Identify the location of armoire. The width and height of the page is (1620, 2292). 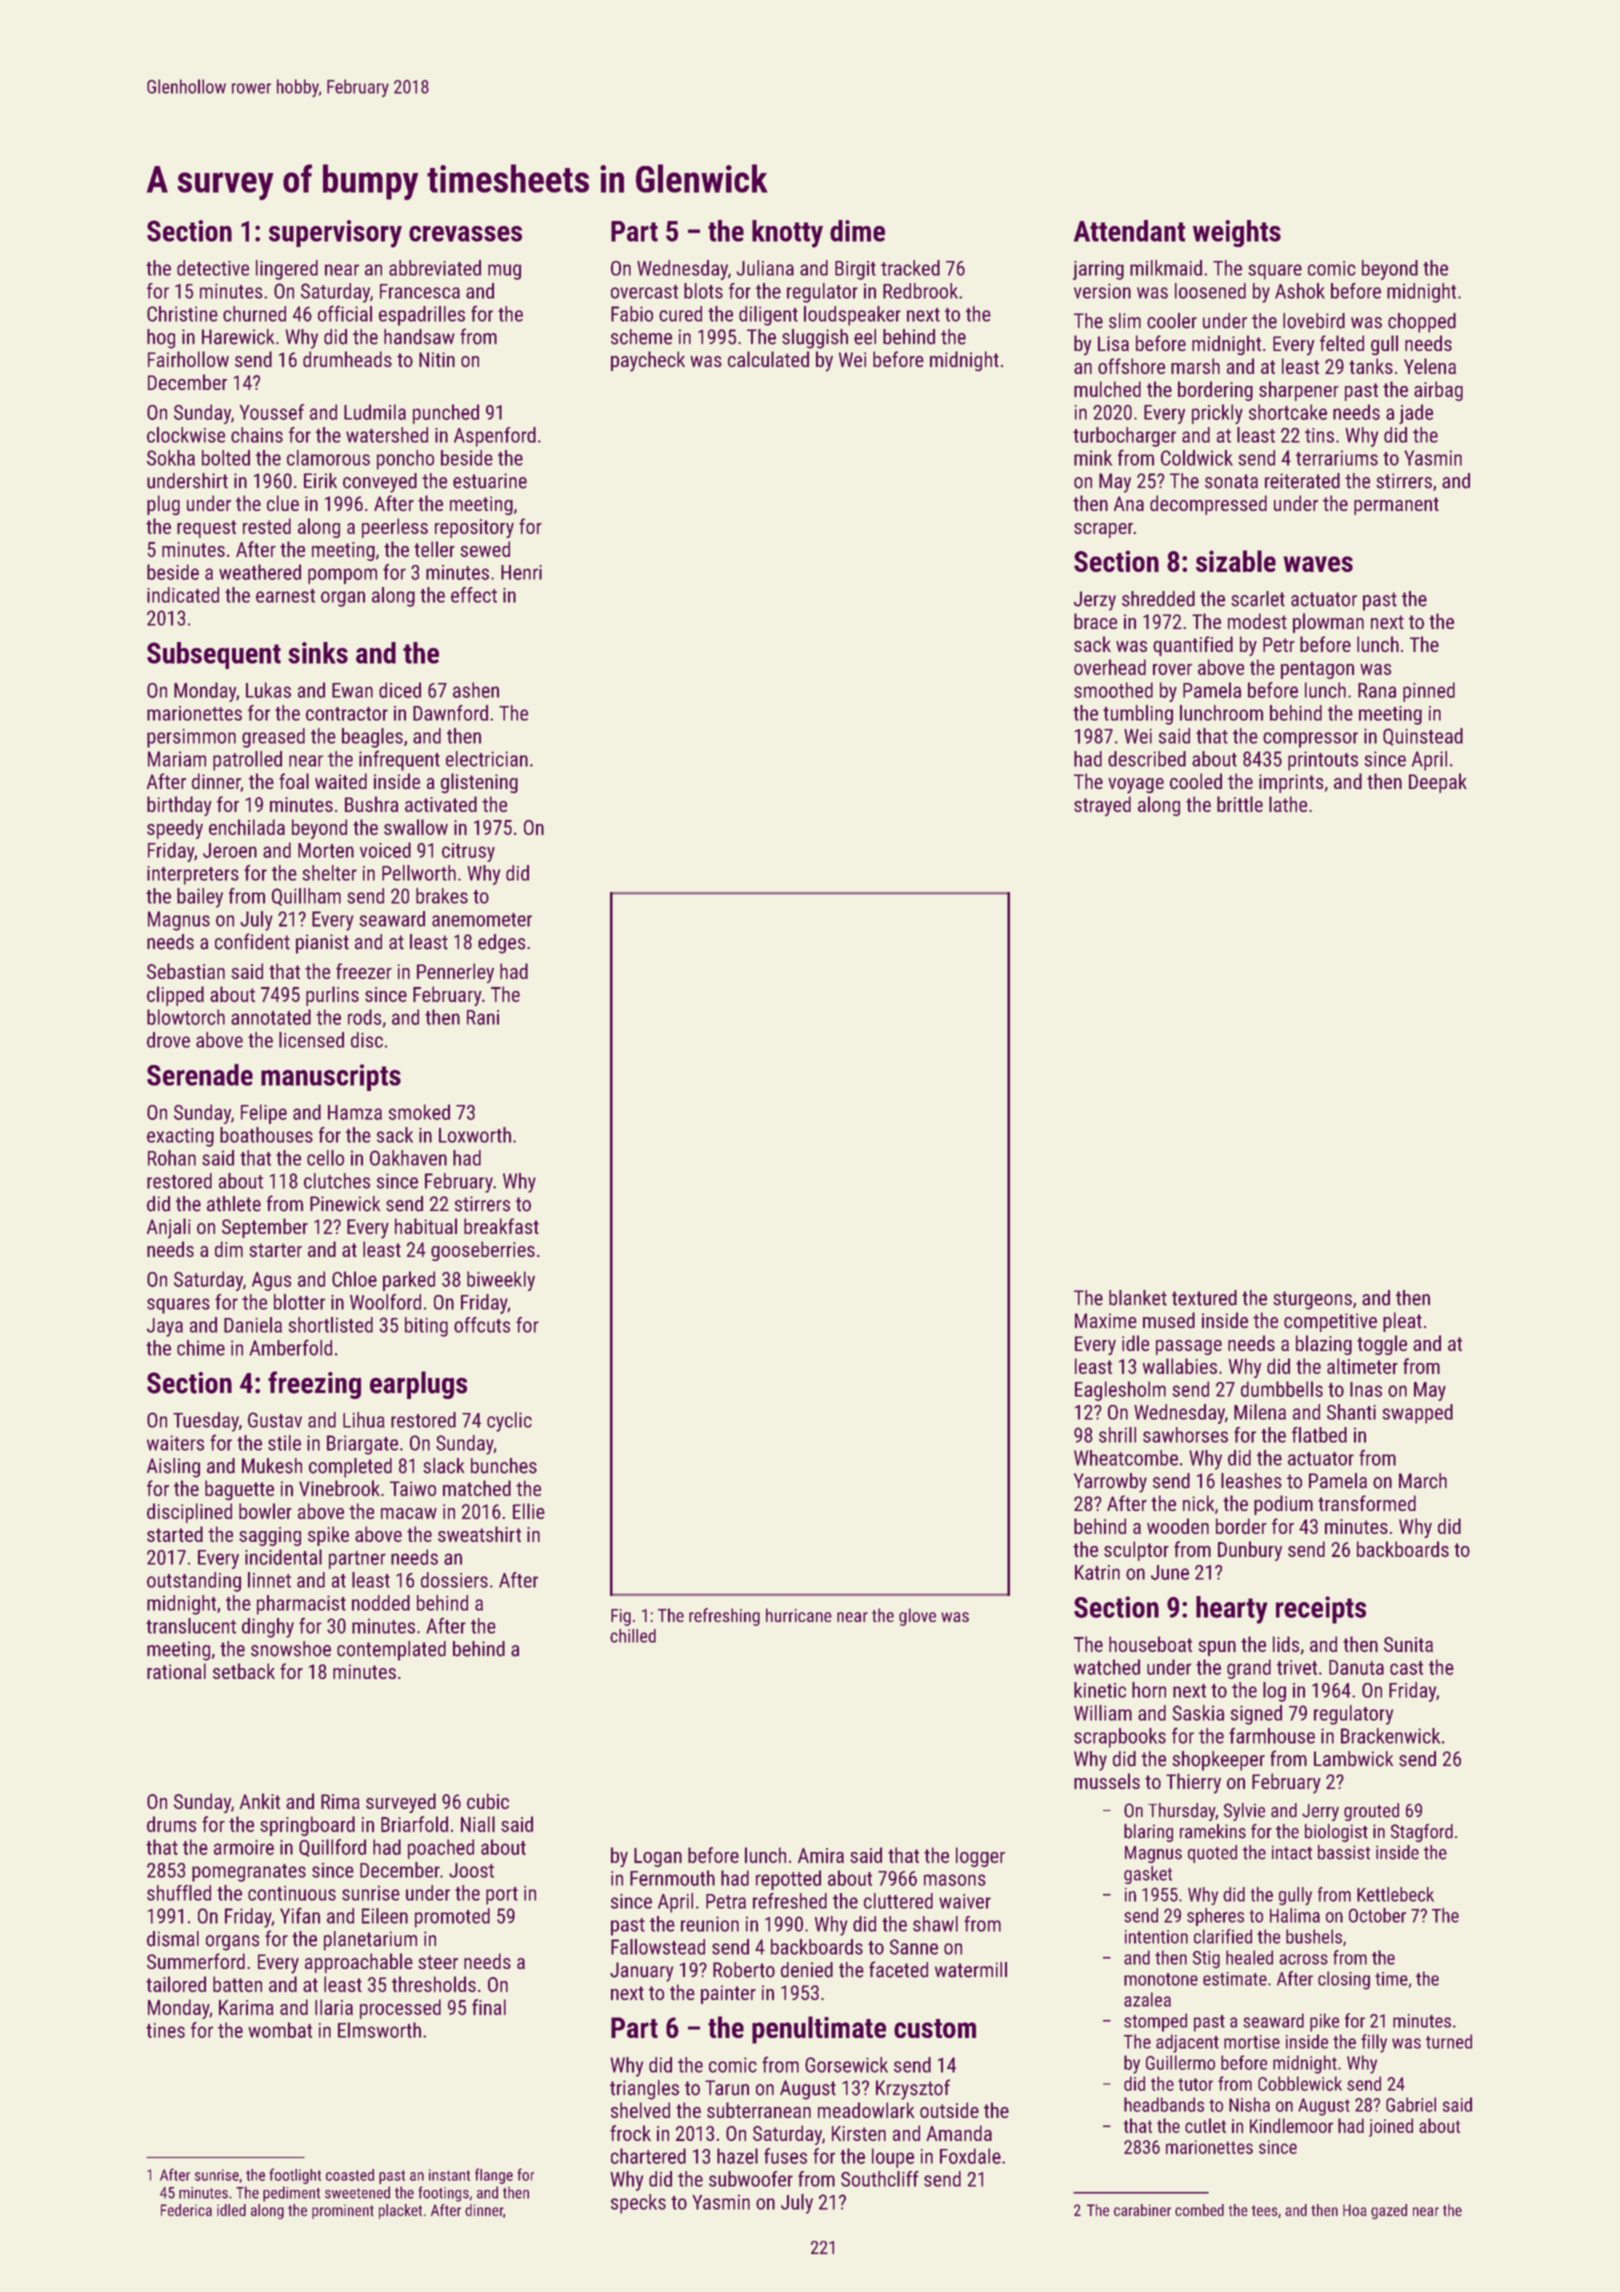
(244, 1847).
